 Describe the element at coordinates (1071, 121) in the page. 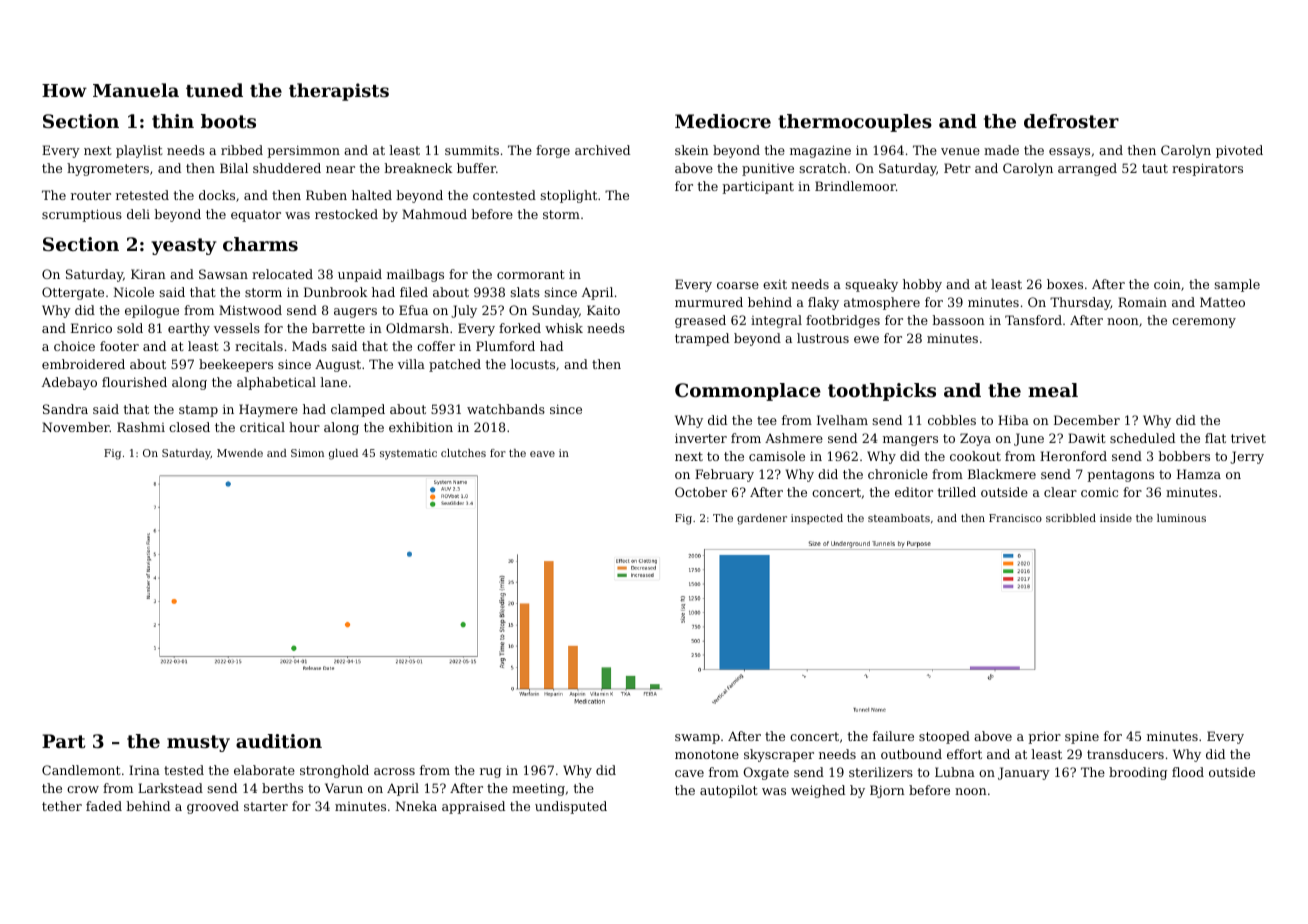

I see `defroster` at that location.
